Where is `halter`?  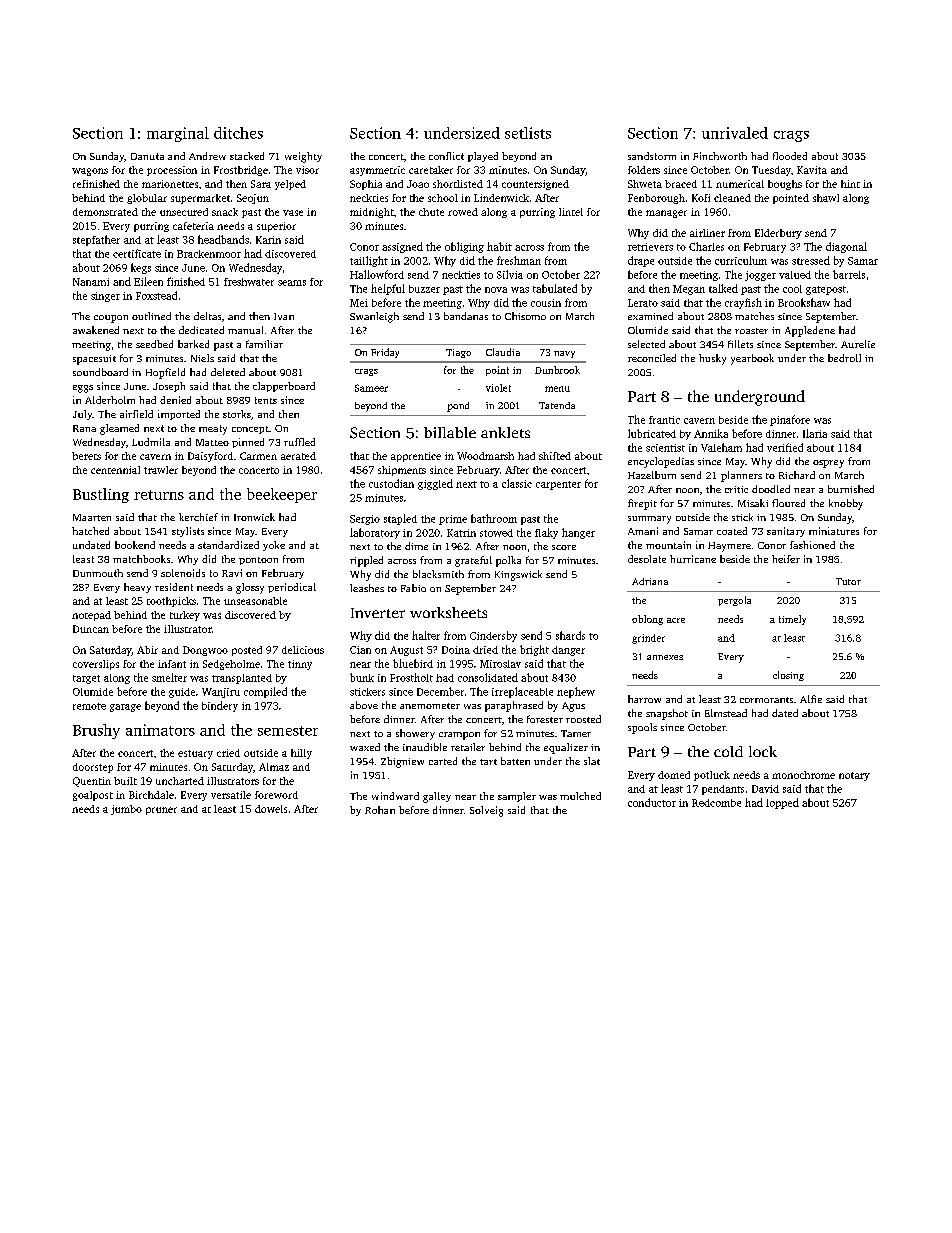 halter is located at coordinates (426, 635).
